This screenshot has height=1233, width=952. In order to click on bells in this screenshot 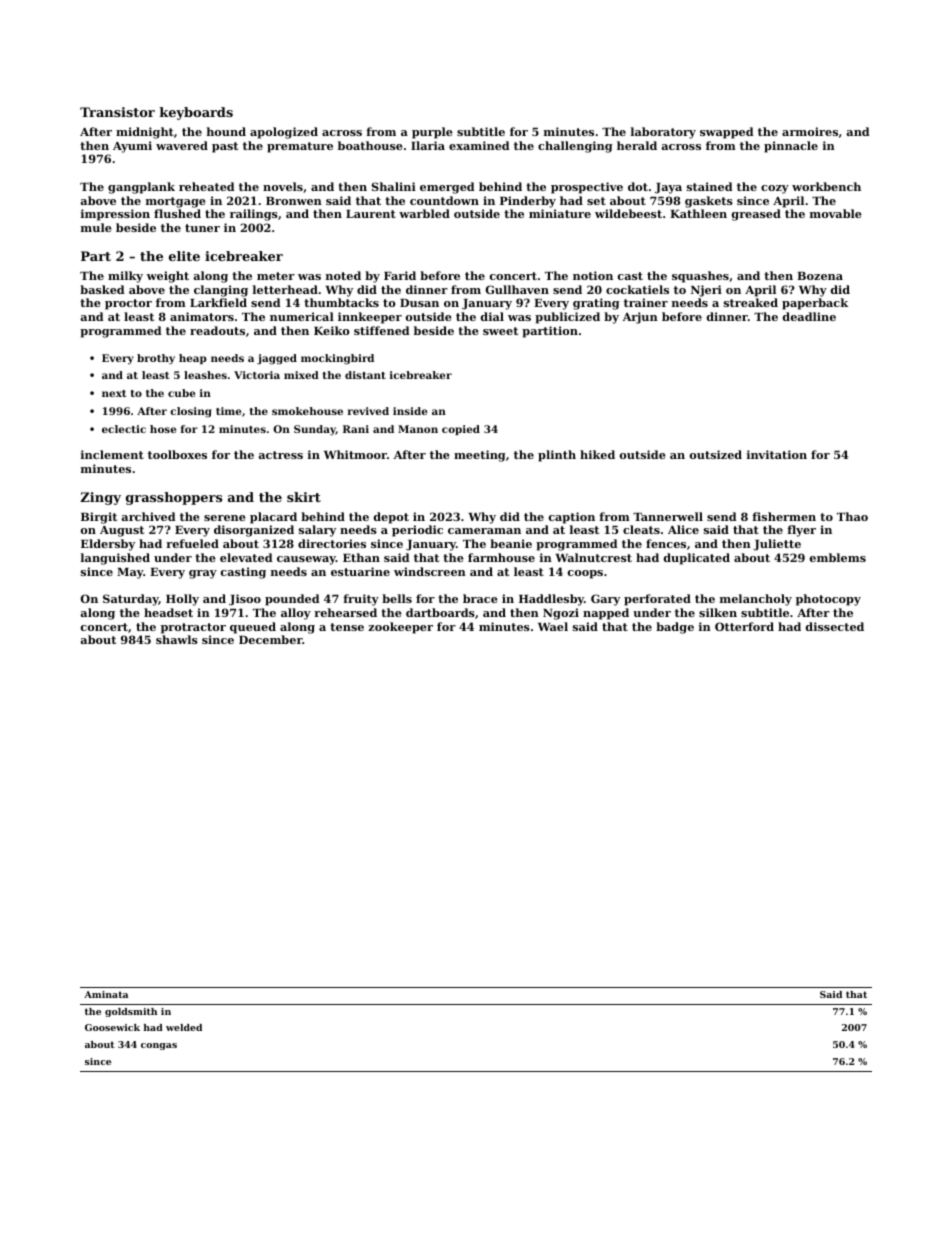, I will do `click(397, 598)`.
